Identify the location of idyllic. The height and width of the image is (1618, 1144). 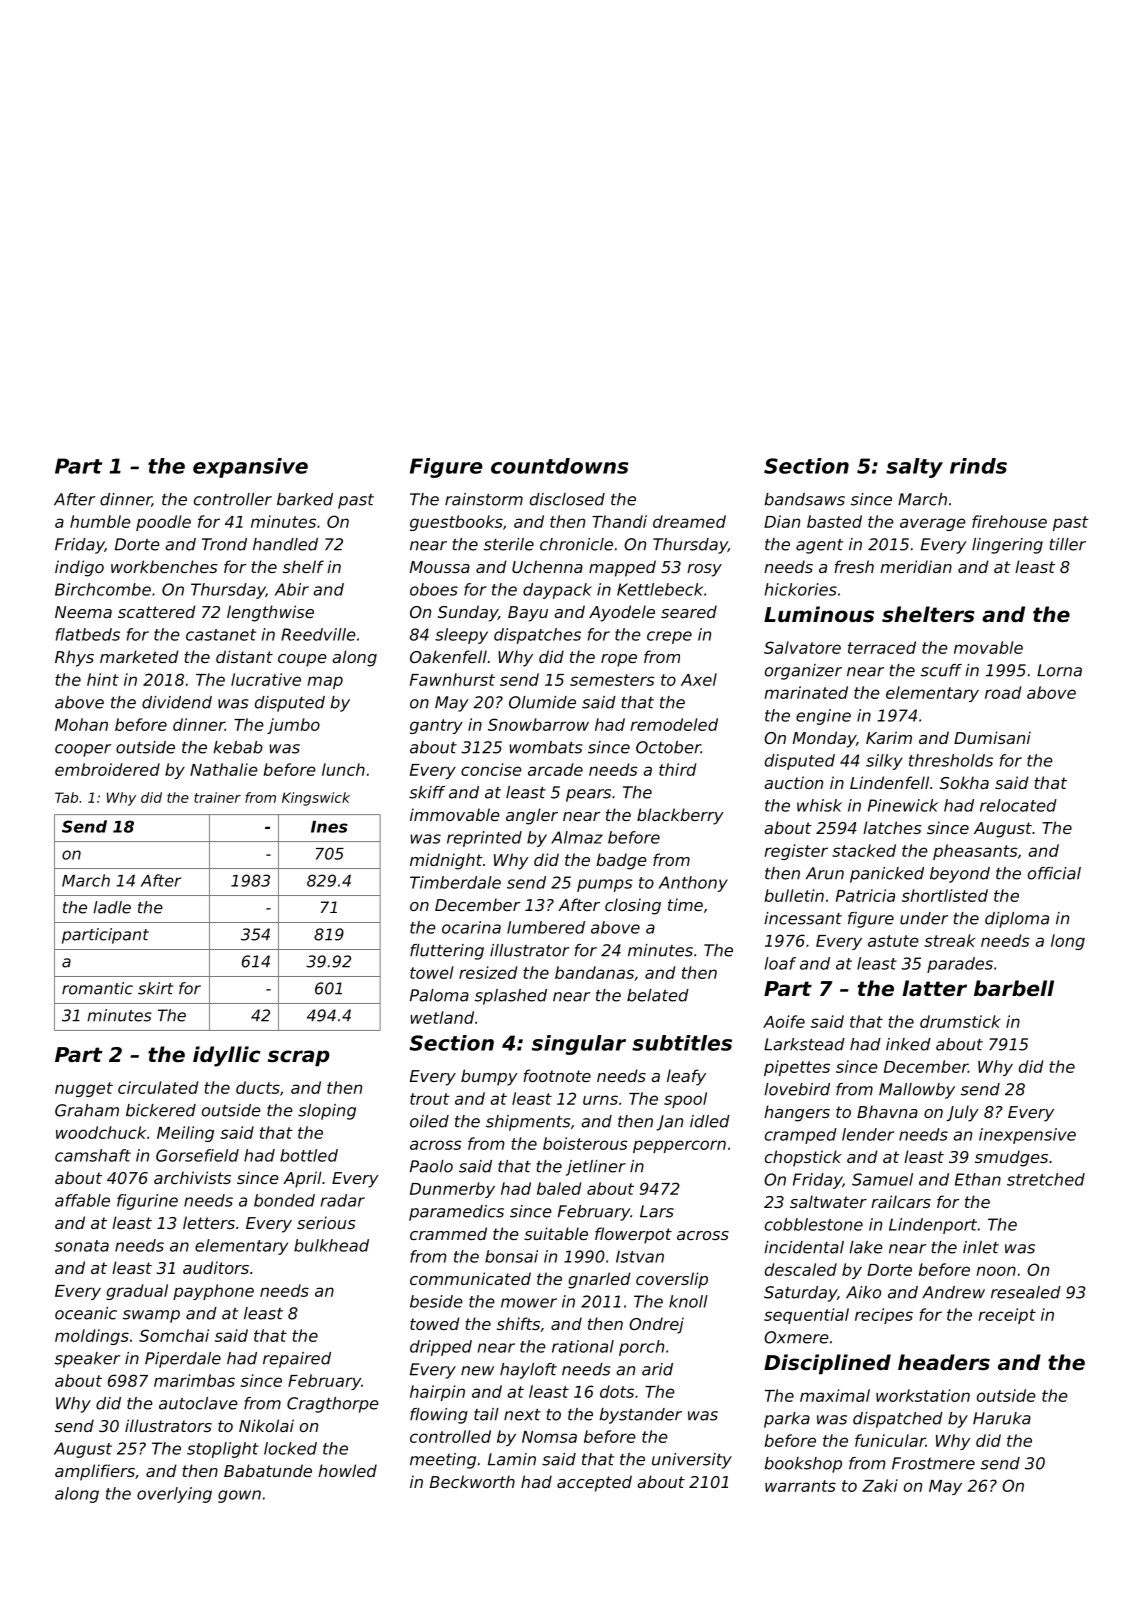
(226, 1056).
